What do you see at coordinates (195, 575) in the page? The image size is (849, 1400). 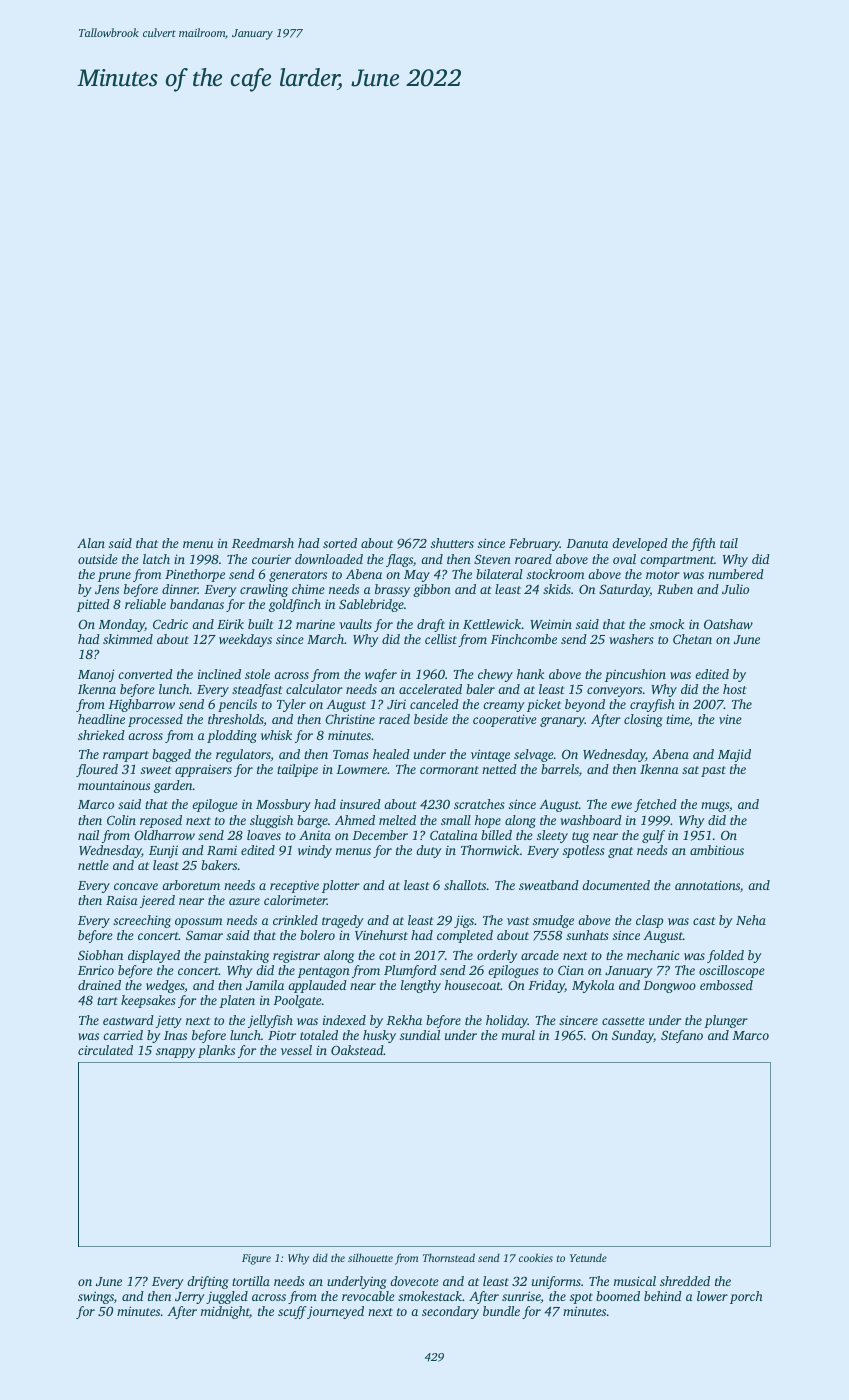 I see `Pinethorpe` at bounding box center [195, 575].
